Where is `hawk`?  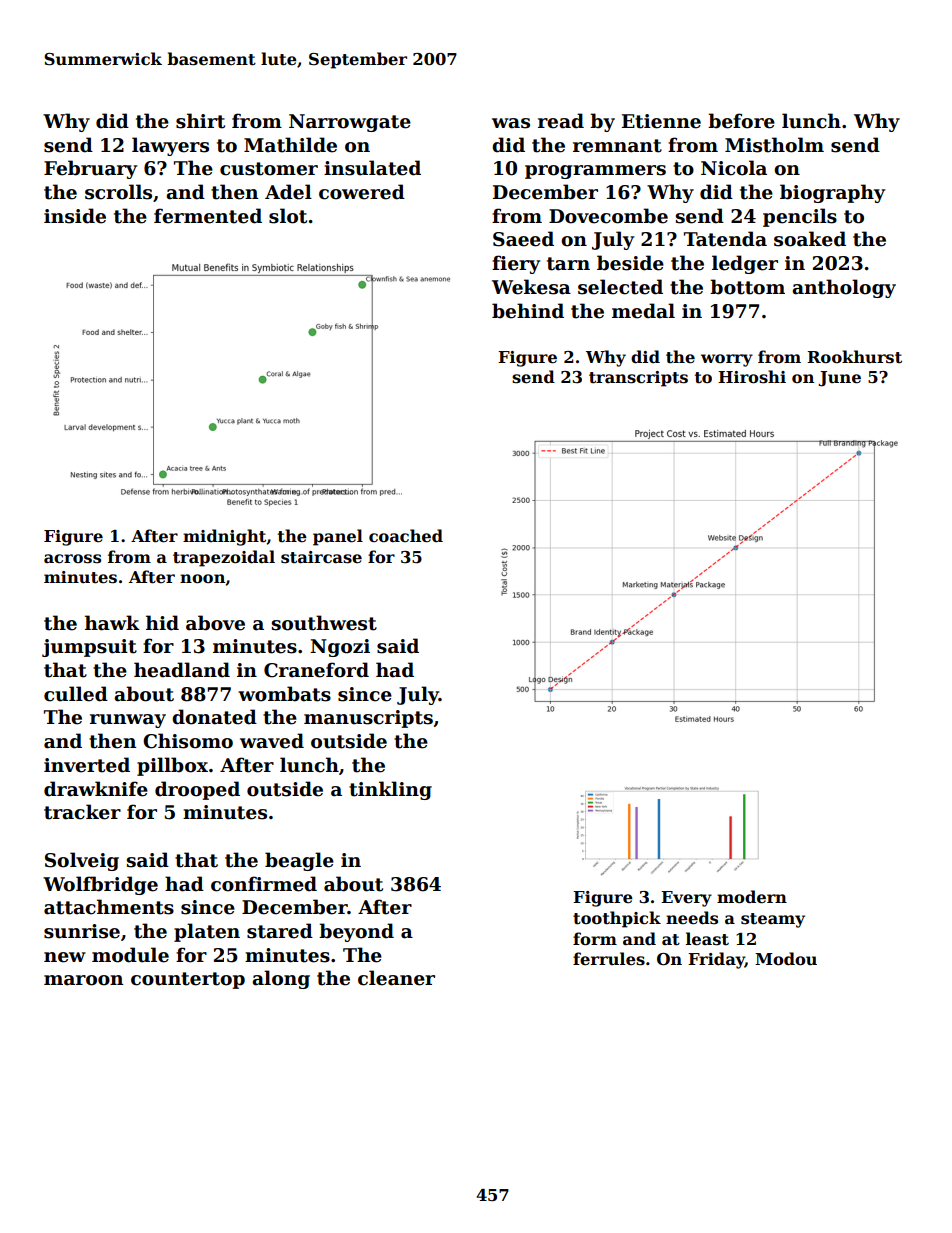 hawk is located at coordinates (112, 623).
